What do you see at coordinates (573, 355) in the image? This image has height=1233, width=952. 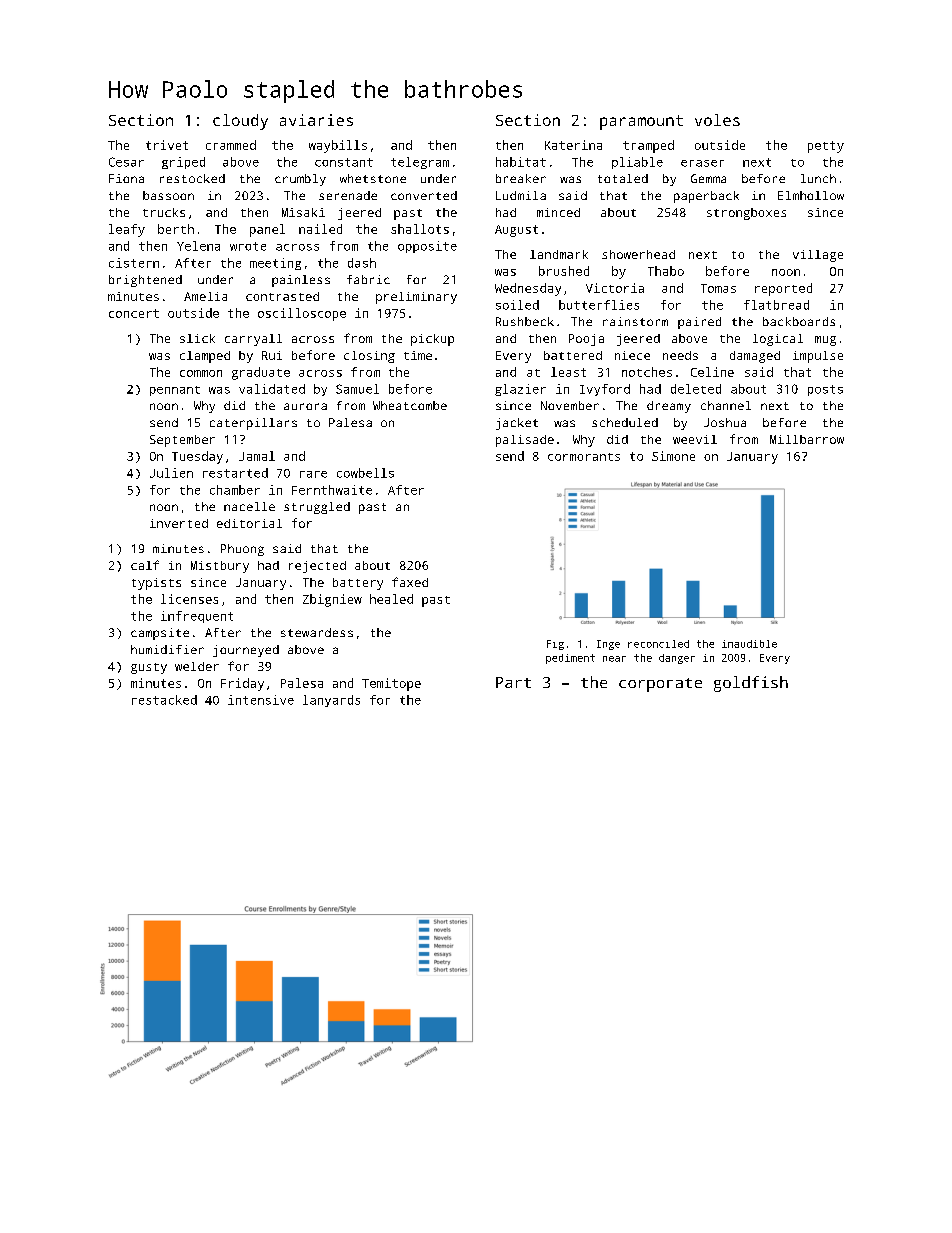 I see `battered` at bounding box center [573, 355].
